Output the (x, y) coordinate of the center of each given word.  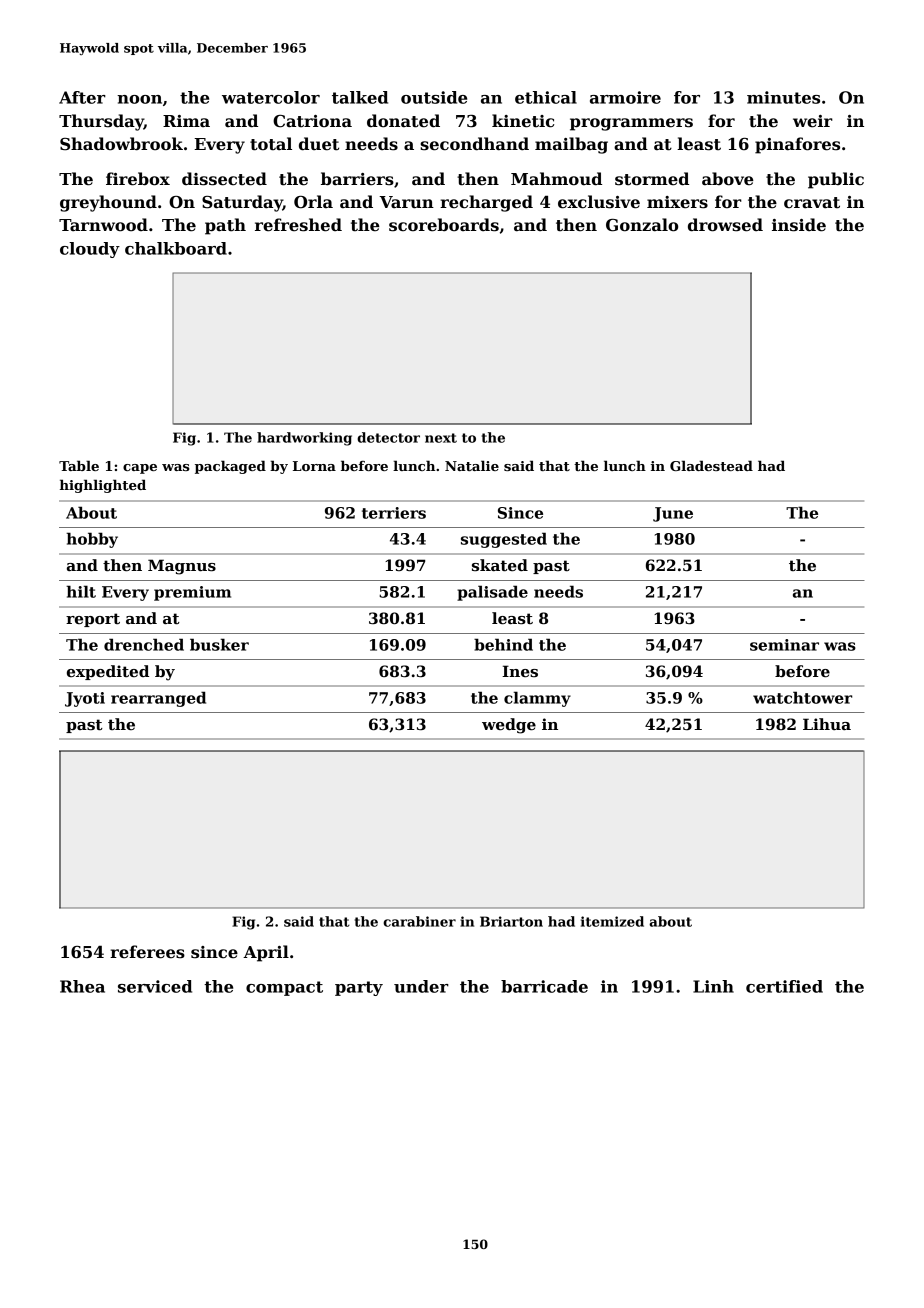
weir (813, 121)
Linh (713, 986)
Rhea (82, 986)
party (359, 988)
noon (139, 99)
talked (360, 97)
